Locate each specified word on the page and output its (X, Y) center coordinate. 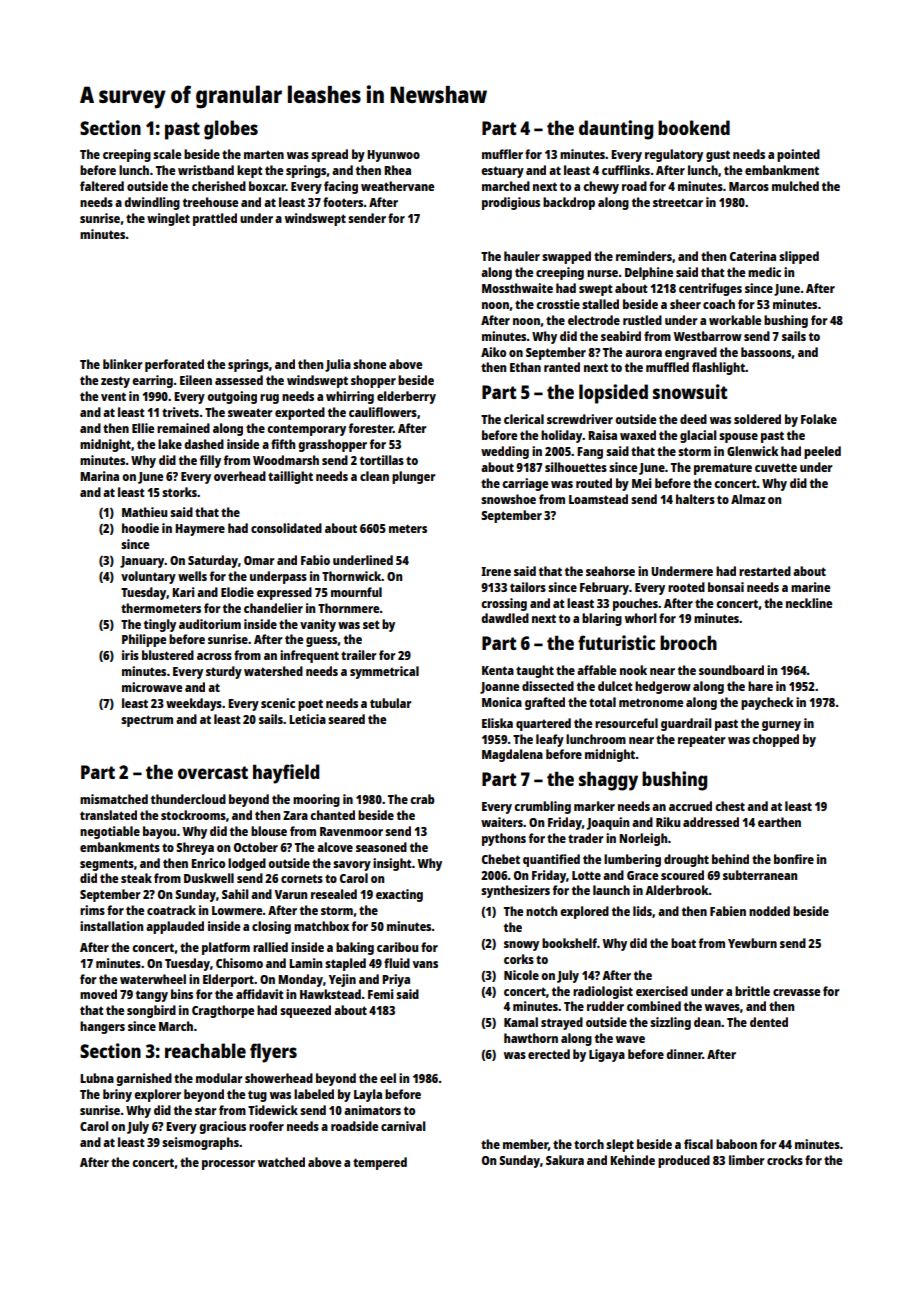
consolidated (286, 528)
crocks (785, 1160)
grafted (545, 703)
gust (718, 156)
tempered (380, 1163)
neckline (809, 603)
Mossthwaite (517, 288)
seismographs (200, 1143)
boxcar (267, 186)
